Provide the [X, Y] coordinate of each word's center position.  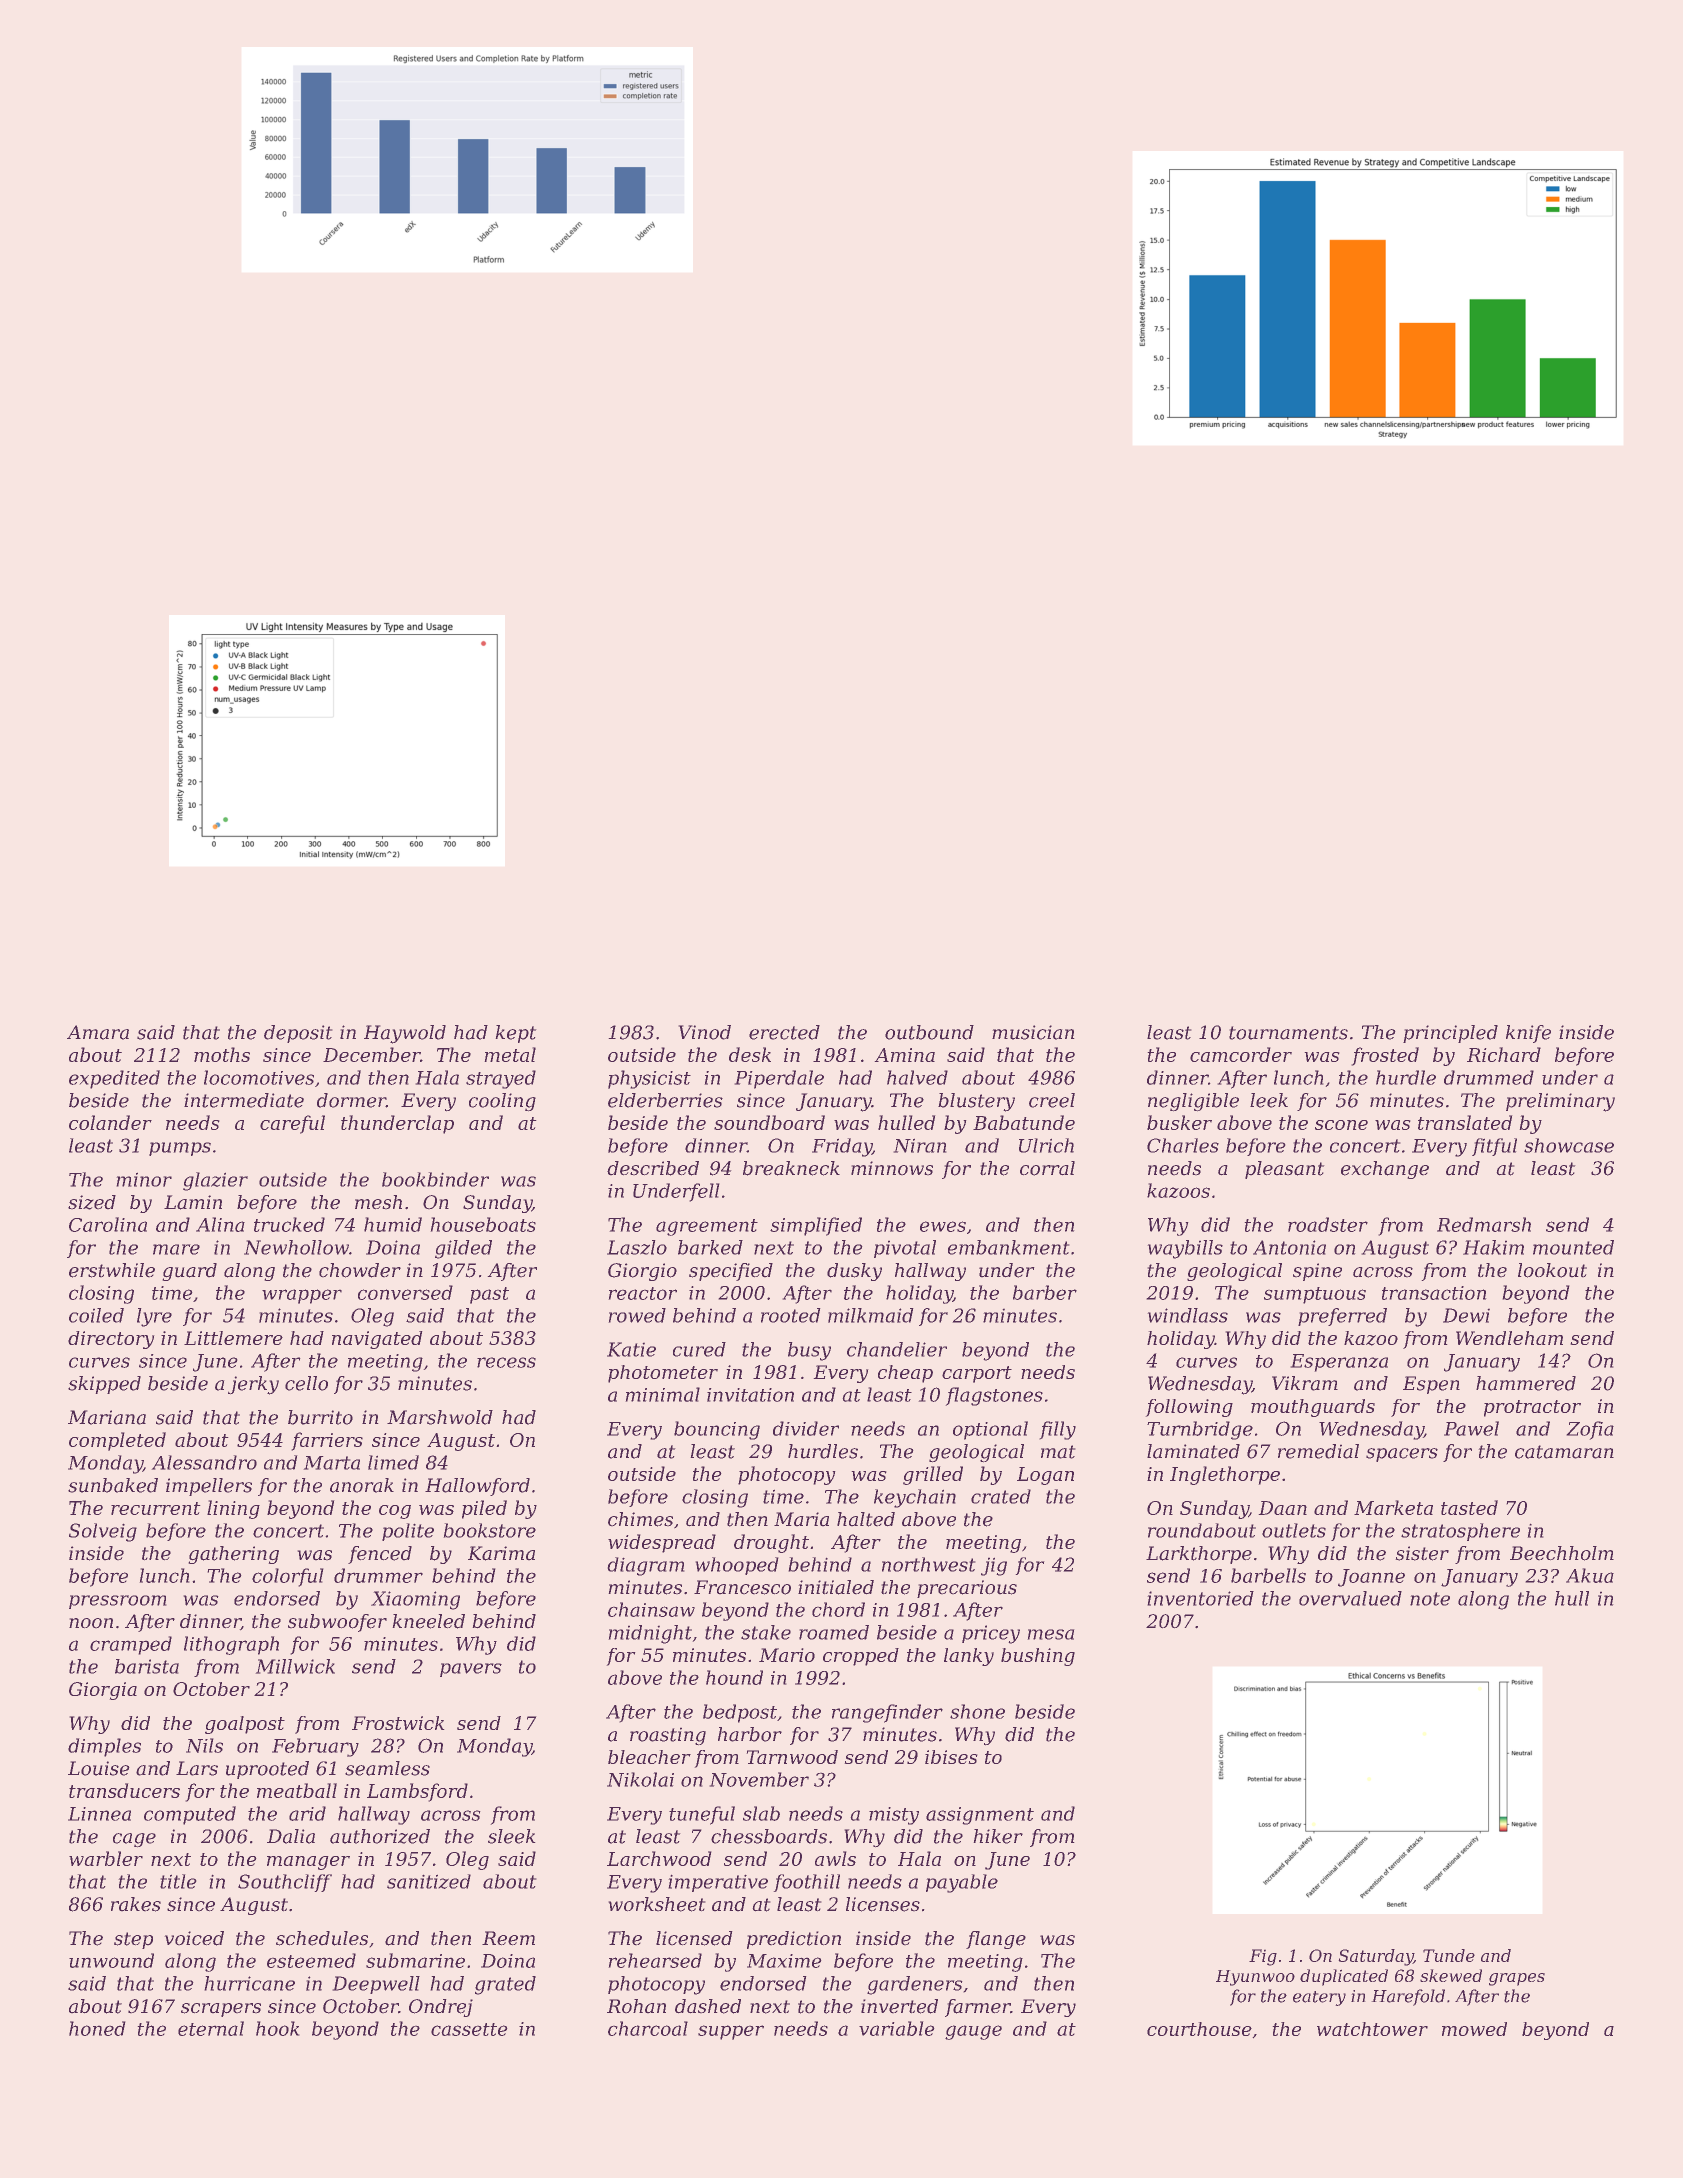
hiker [998, 1836]
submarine [415, 1960]
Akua [1590, 1575]
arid [307, 1813]
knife [1528, 1034]
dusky [854, 1272]
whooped [737, 1566]
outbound [929, 1032]
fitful [1494, 1147]
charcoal [648, 2028]
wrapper [302, 1296]
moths [222, 1054]
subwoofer [337, 1623]
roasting [668, 1736]
